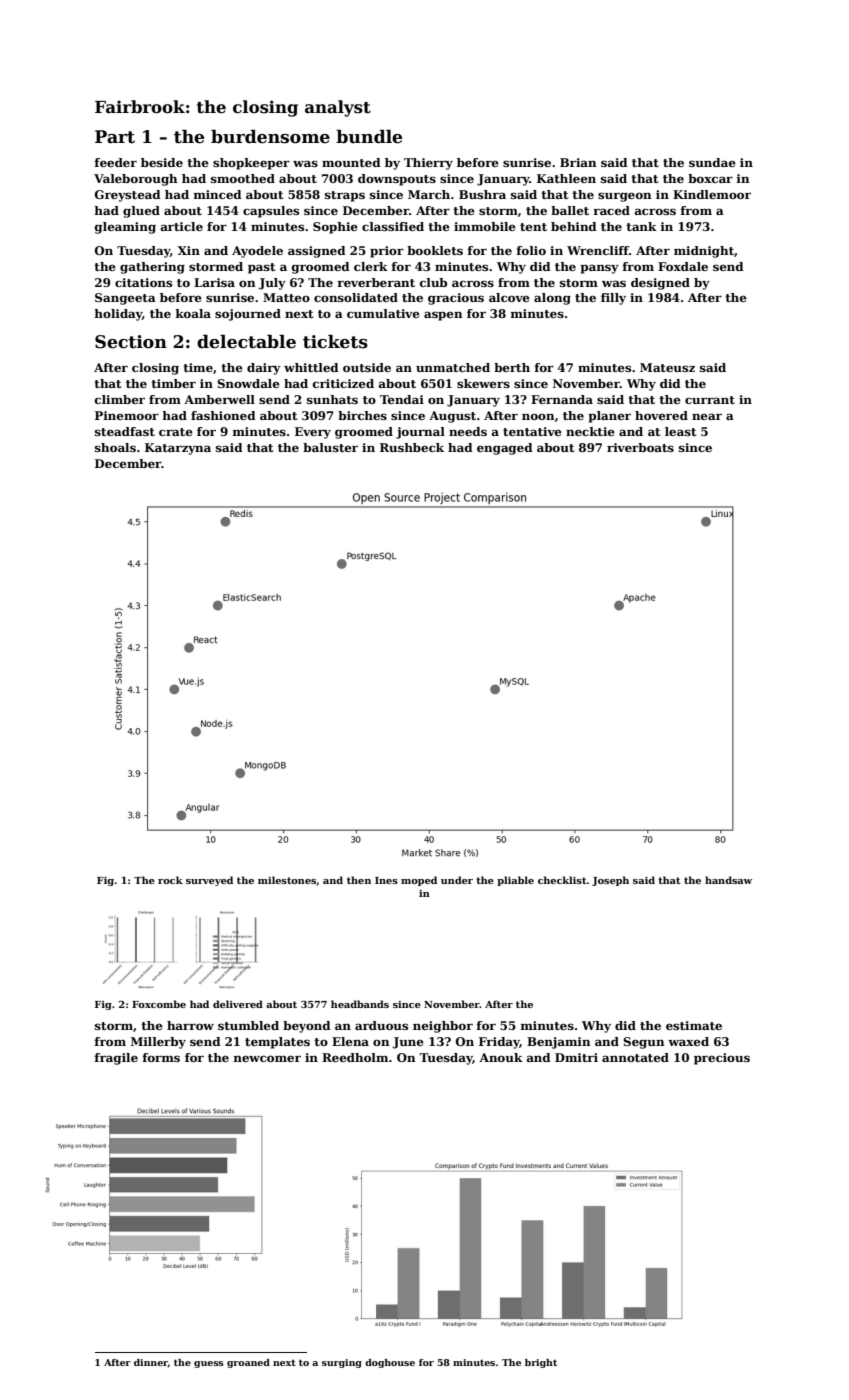  I want to click on Katarzyna, so click(178, 449).
